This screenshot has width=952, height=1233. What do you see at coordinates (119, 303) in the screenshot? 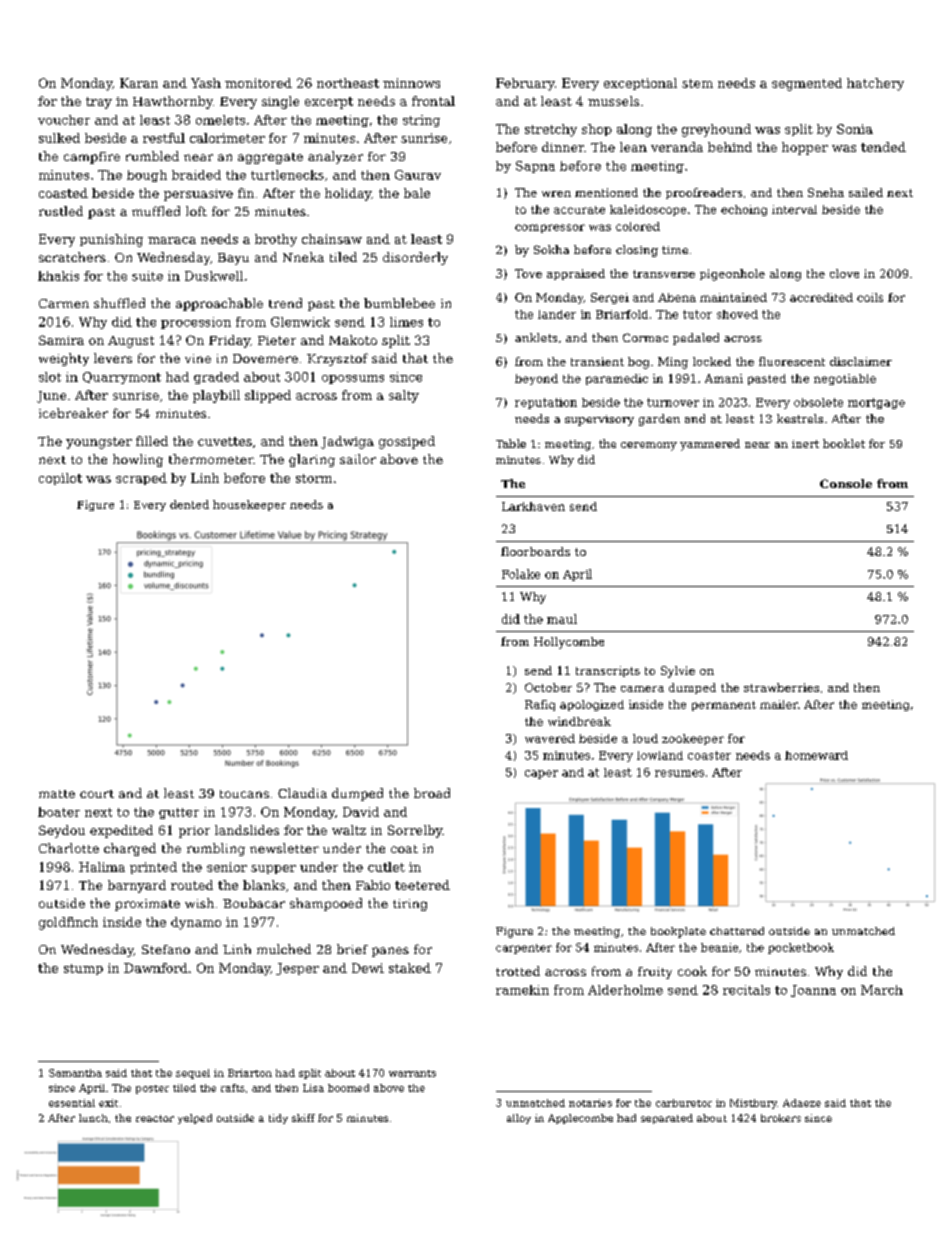
I see `shuffled` at bounding box center [119, 303].
